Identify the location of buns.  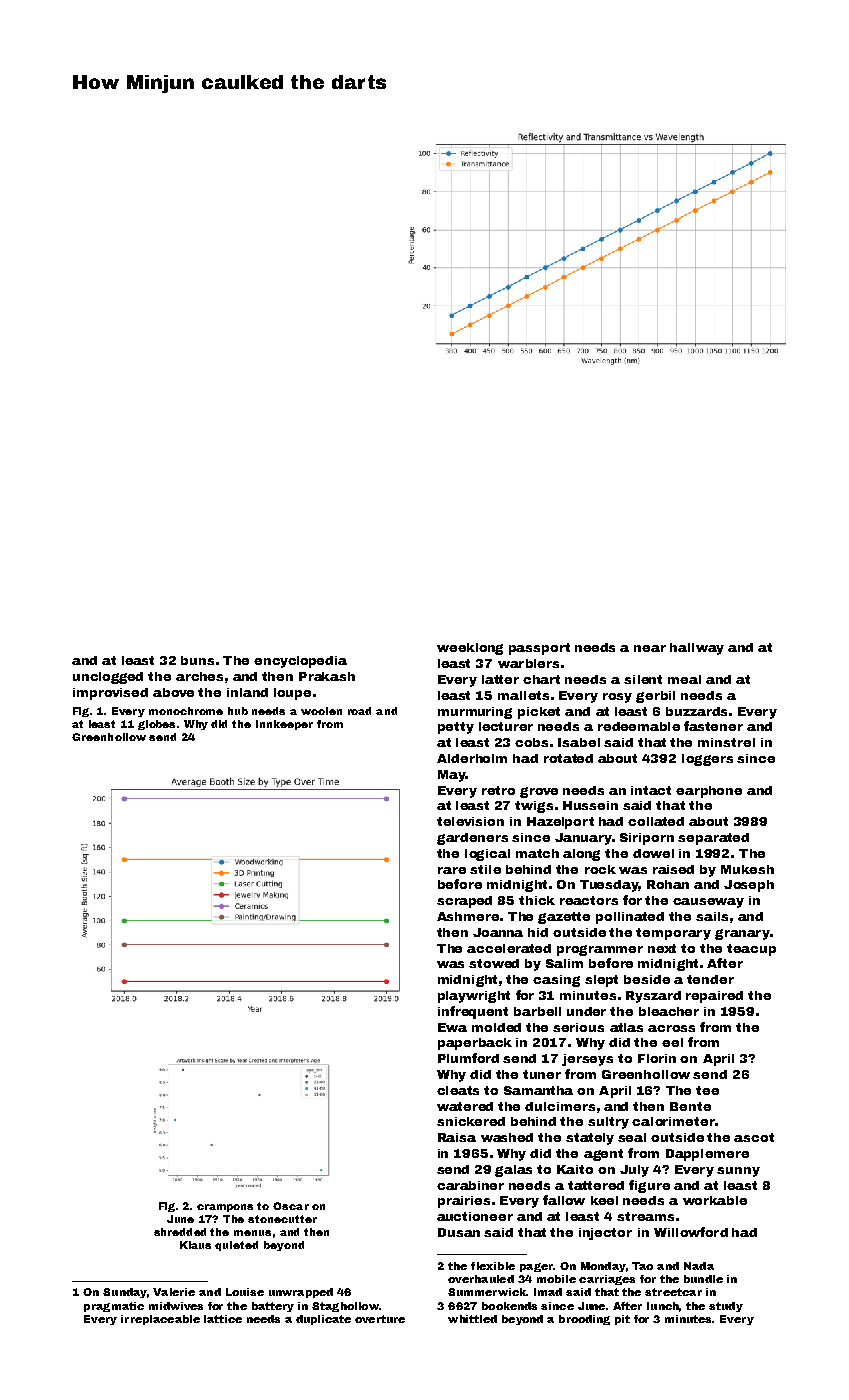
(197, 660).
